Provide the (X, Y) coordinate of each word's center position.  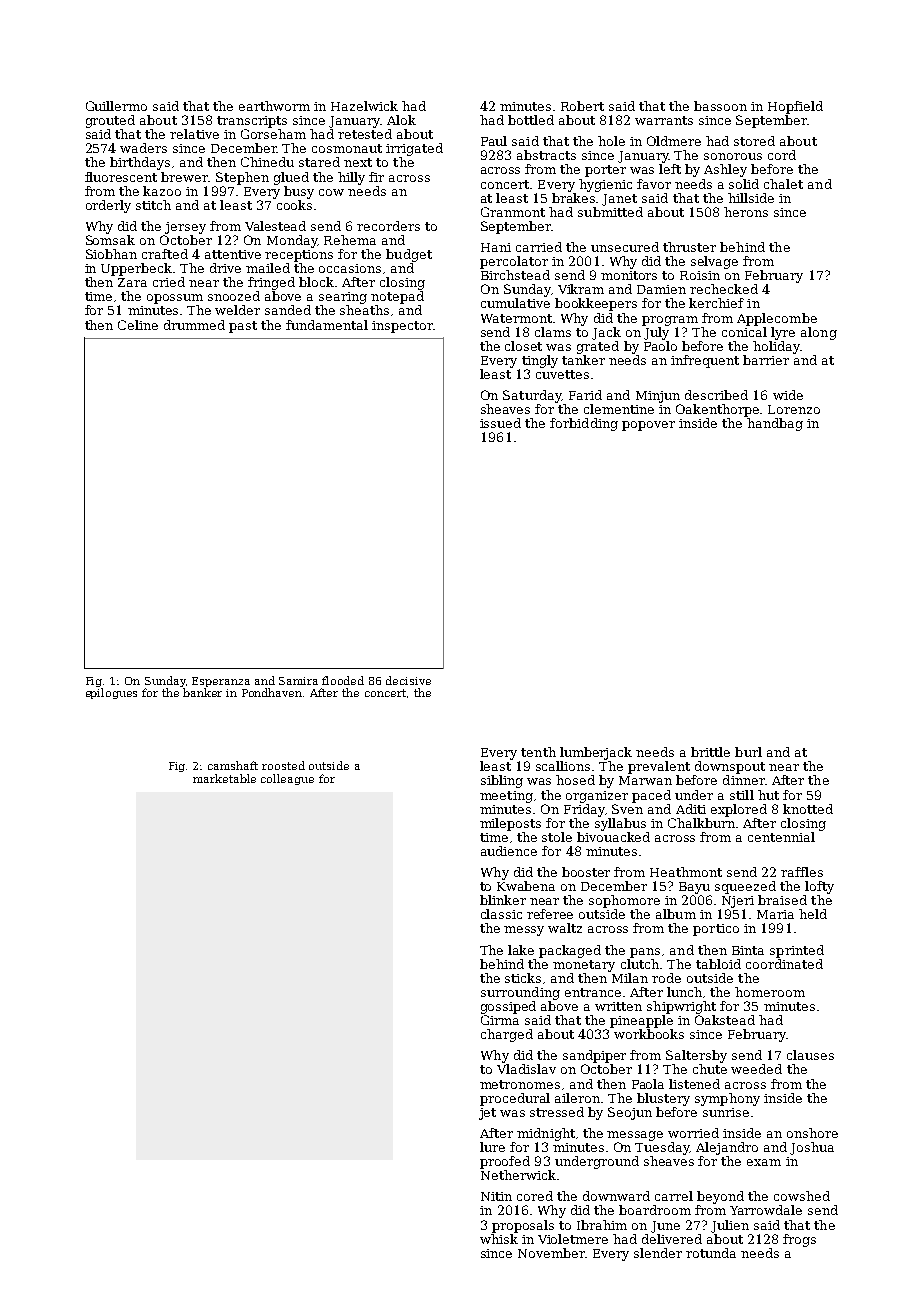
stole (557, 837)
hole (611, 141)
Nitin (496, 1196)
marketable (224, 778)
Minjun (658, 397)
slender (658, 1253)
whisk (499, 1239)
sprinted (797, 951)
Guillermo (116, 106)
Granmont (513, 212)
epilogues (111, 693)
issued (500, 423)
